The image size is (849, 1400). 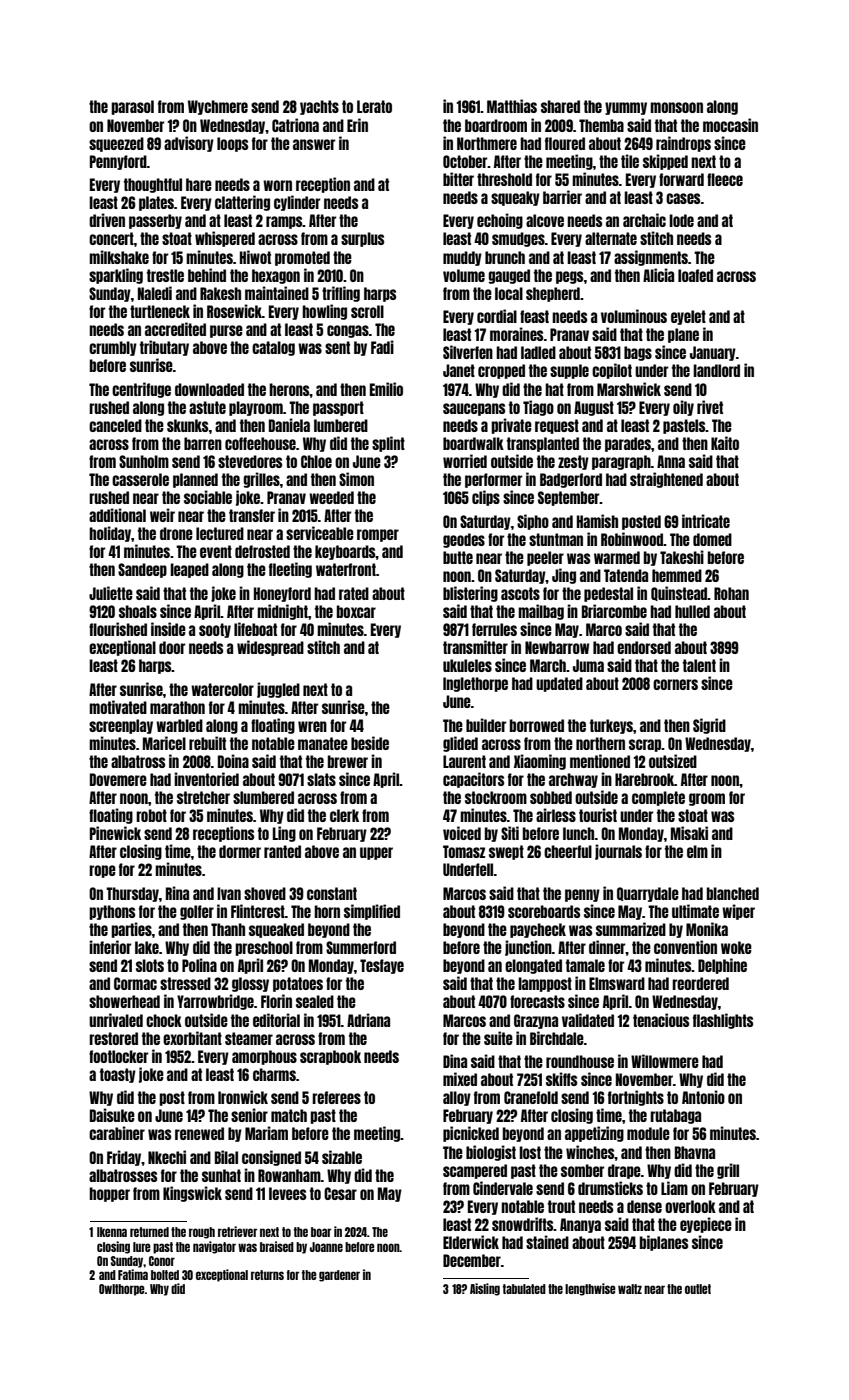 What do you see at coordinates (626, 575) in the screenshot?
I see `Tatenda` at bounding box center [626, 575].
